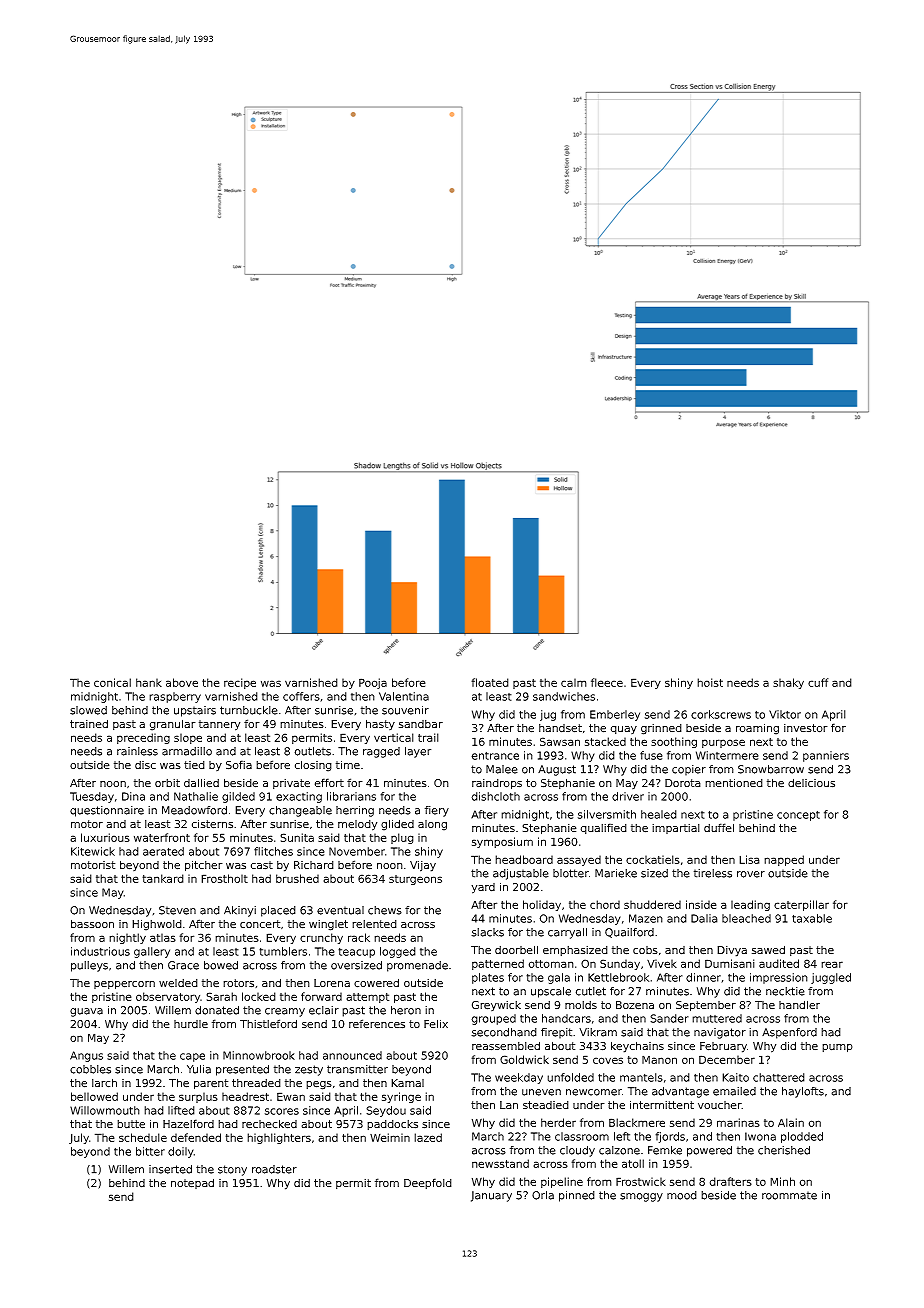  I want to click on Dina, so click(133, 796).
